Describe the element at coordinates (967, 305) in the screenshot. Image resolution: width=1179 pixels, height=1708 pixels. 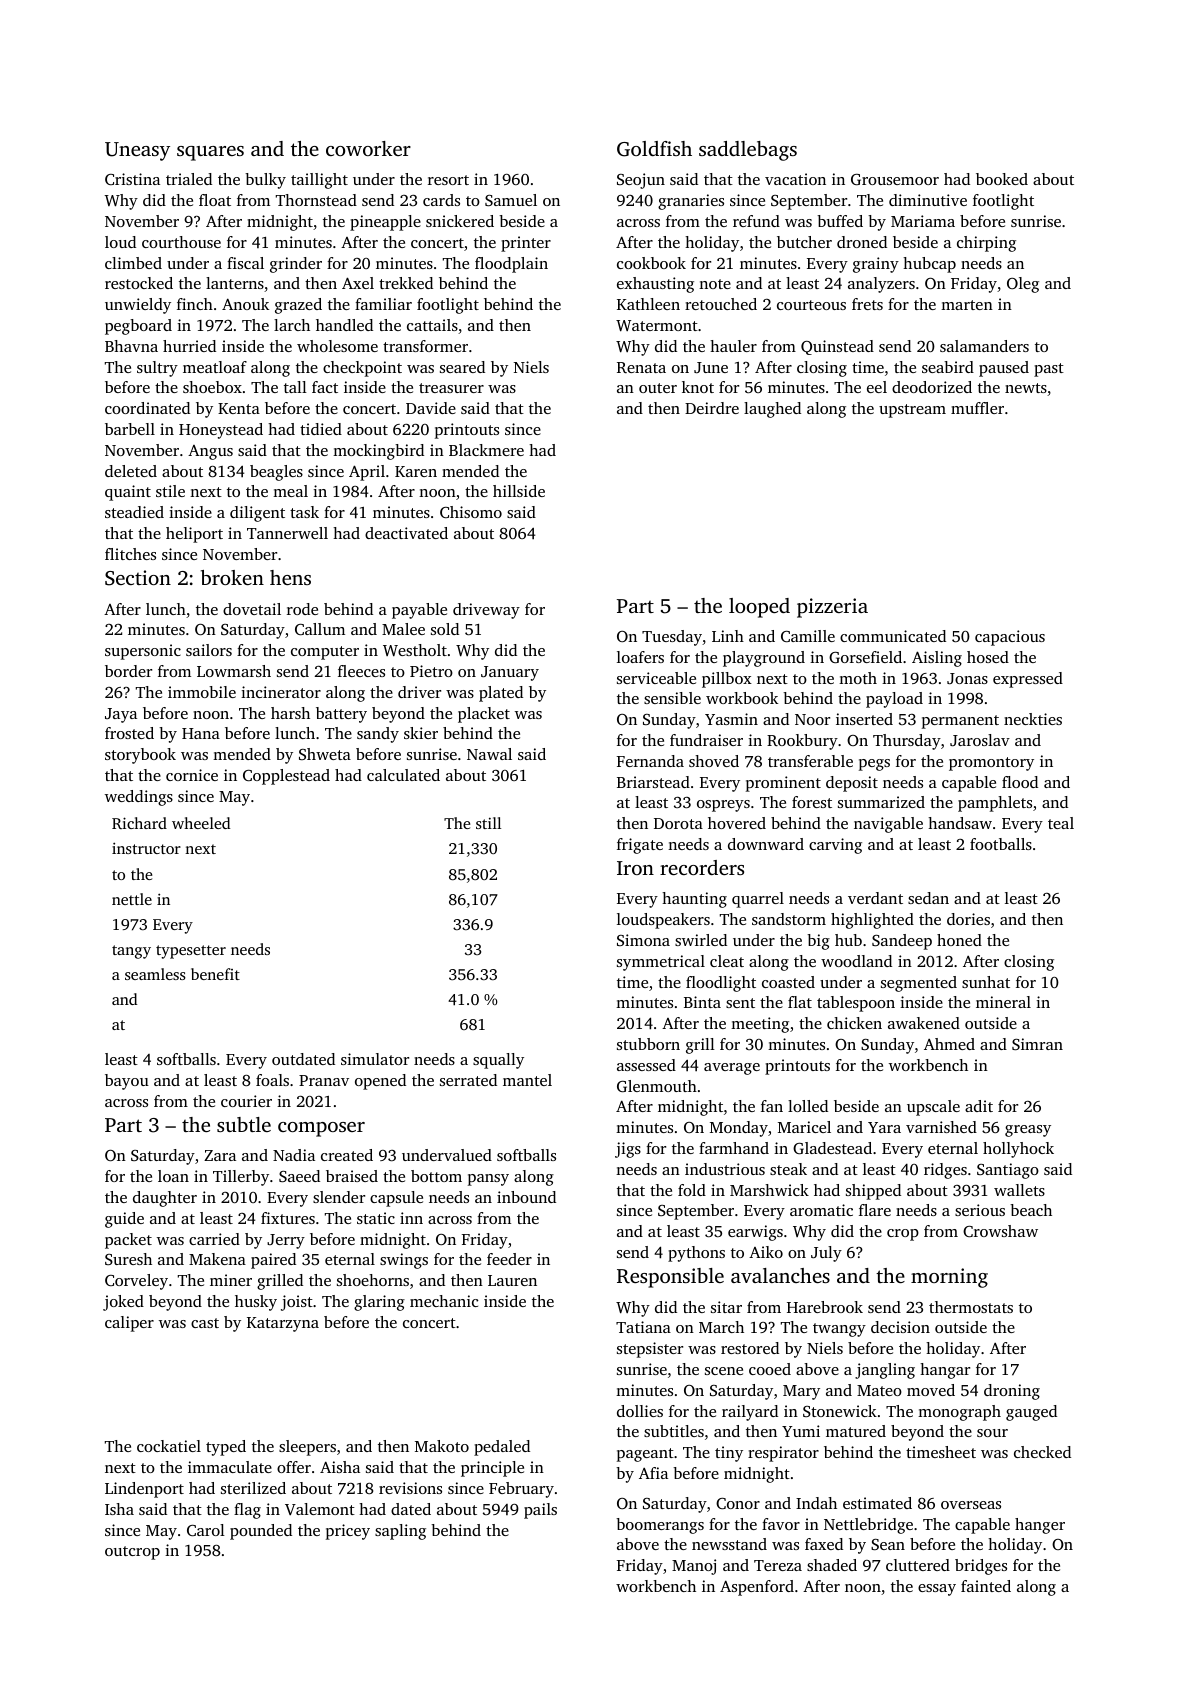
I see `marten` at that location.
